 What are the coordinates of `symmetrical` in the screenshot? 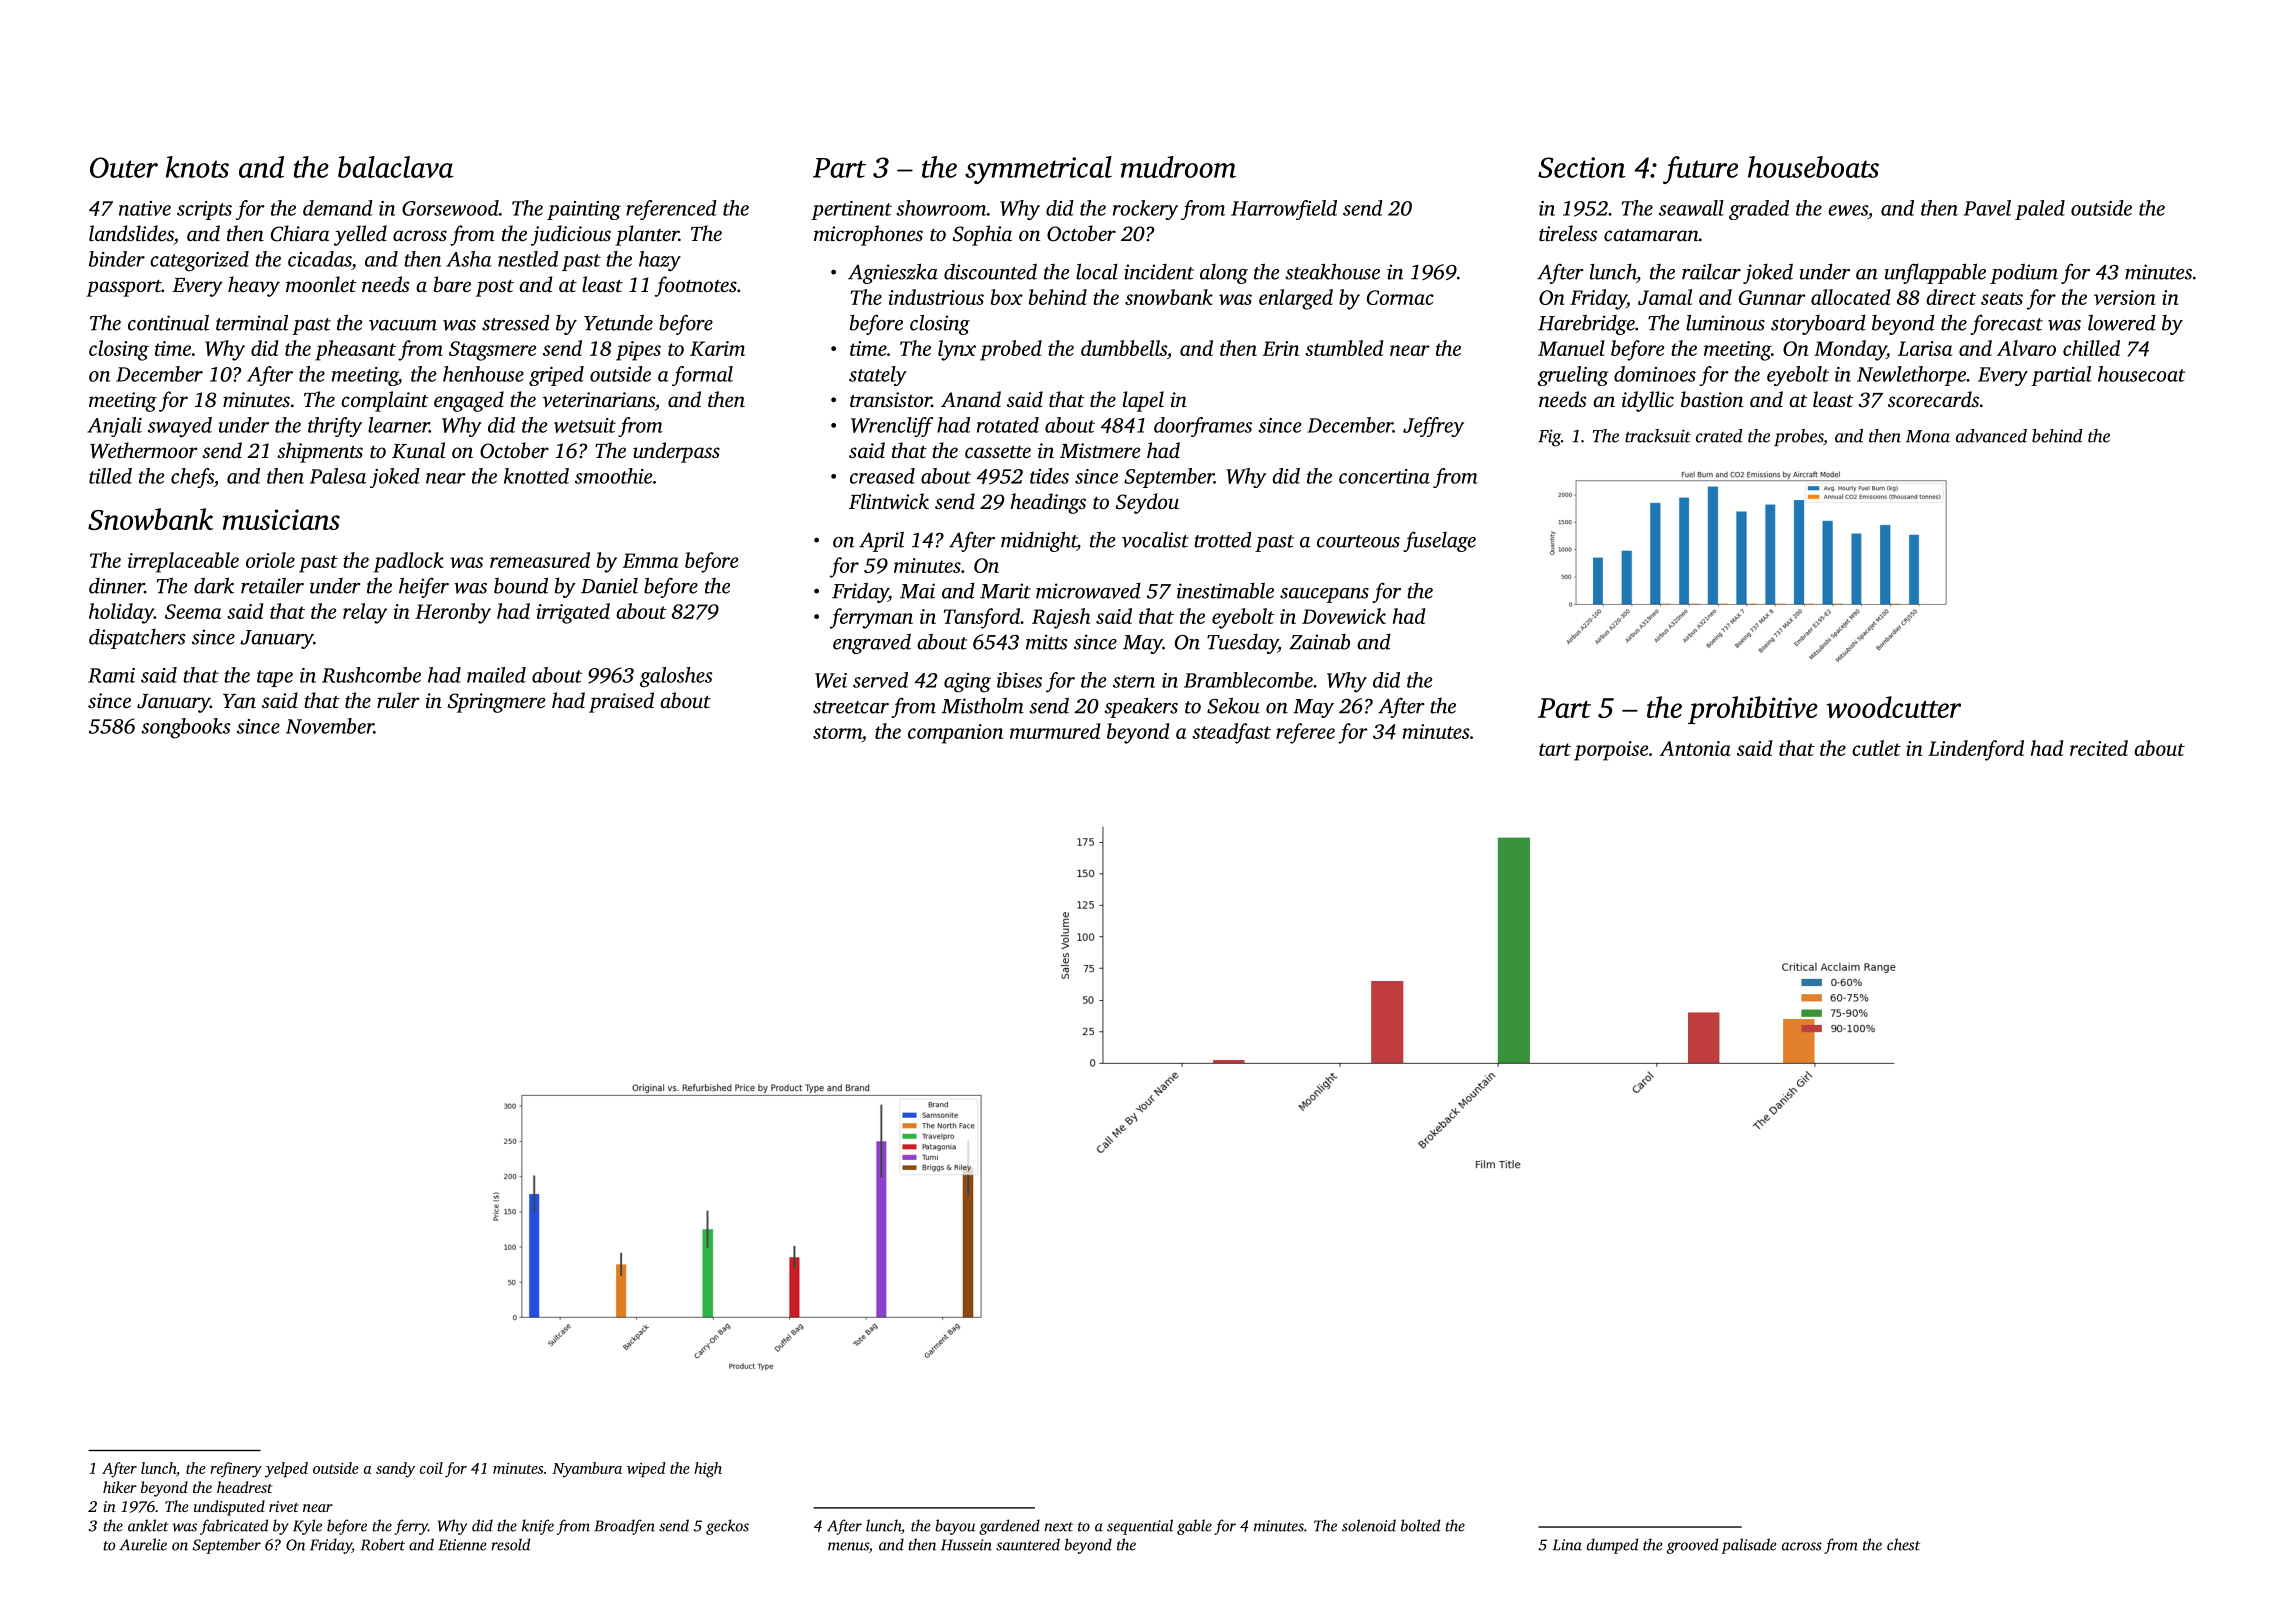 It's located at (1038, 170).
